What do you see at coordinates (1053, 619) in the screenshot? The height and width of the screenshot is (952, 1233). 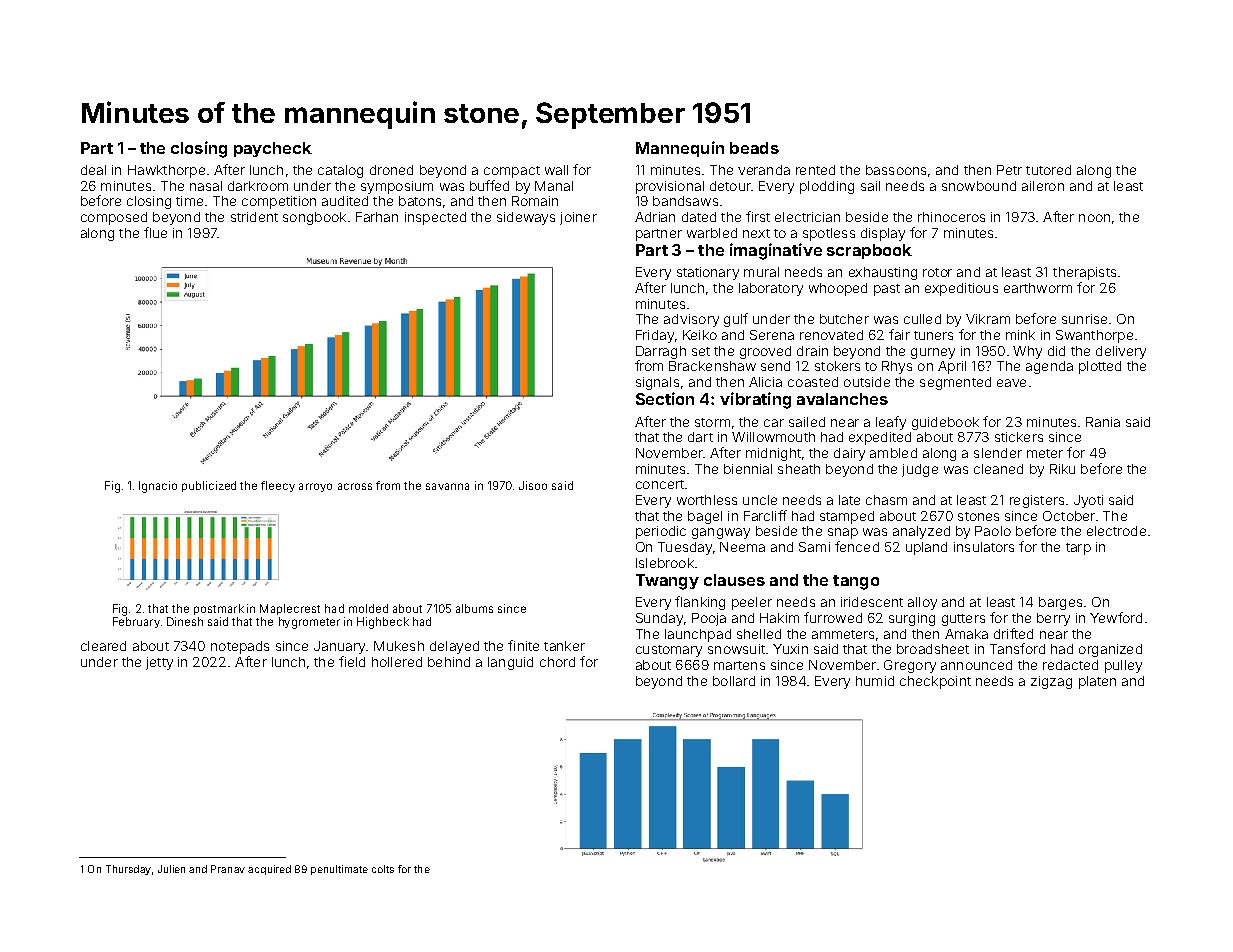 I see `berry` at bounding box center [1053, 619].
